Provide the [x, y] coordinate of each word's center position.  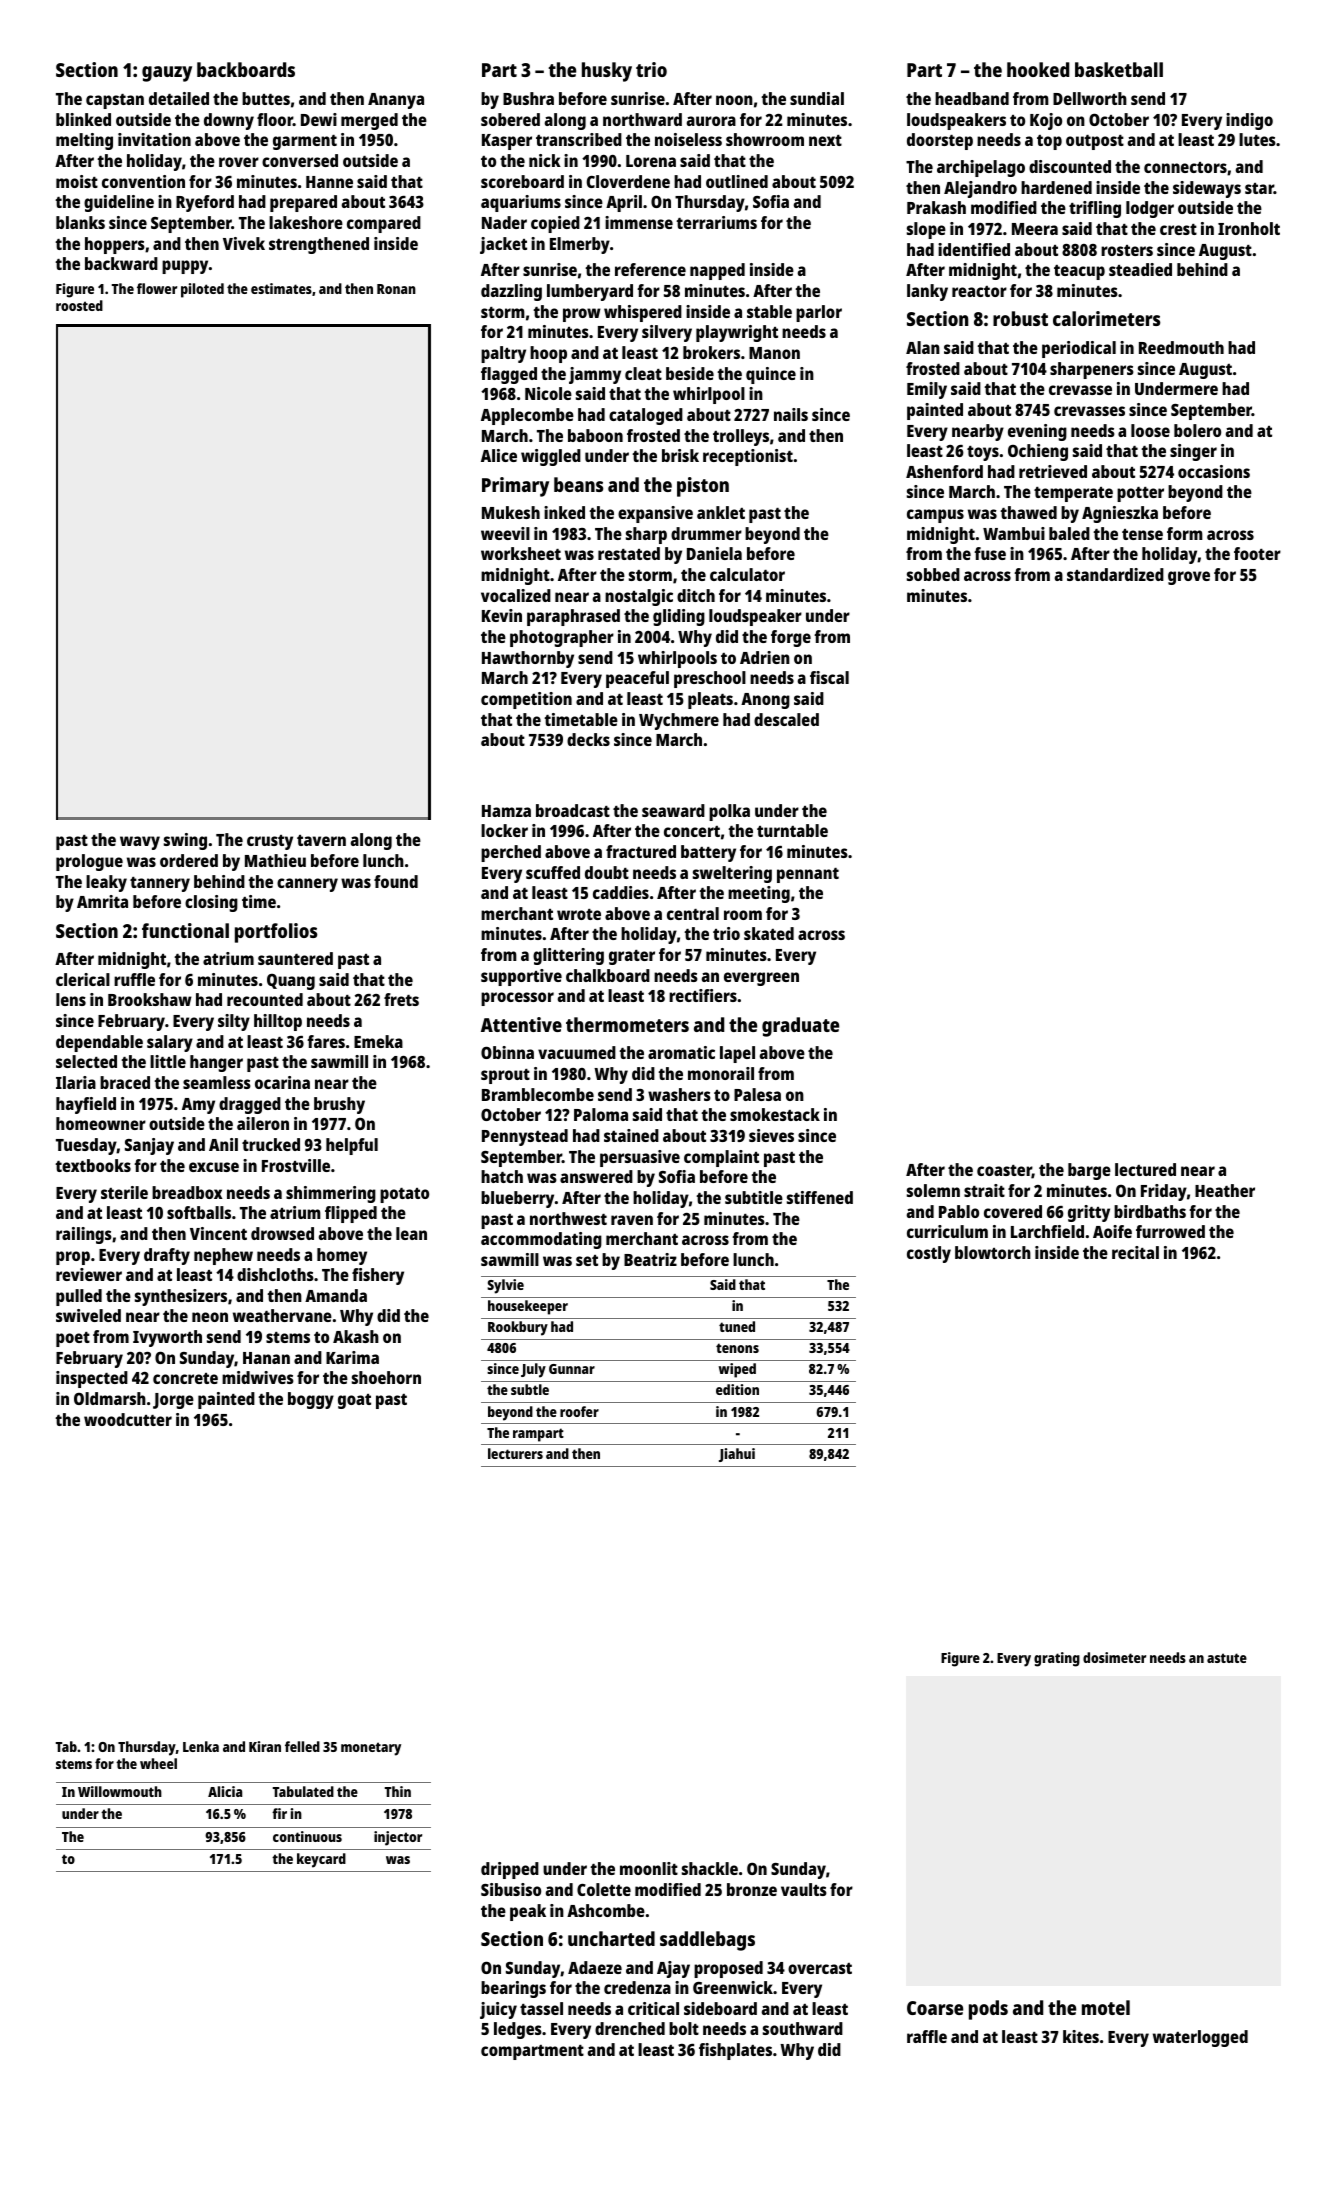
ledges [518, 2030]
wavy [140, 843]
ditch [696, 595]
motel [1106, 2007]
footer [1257, 553]
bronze [752, 1889]
